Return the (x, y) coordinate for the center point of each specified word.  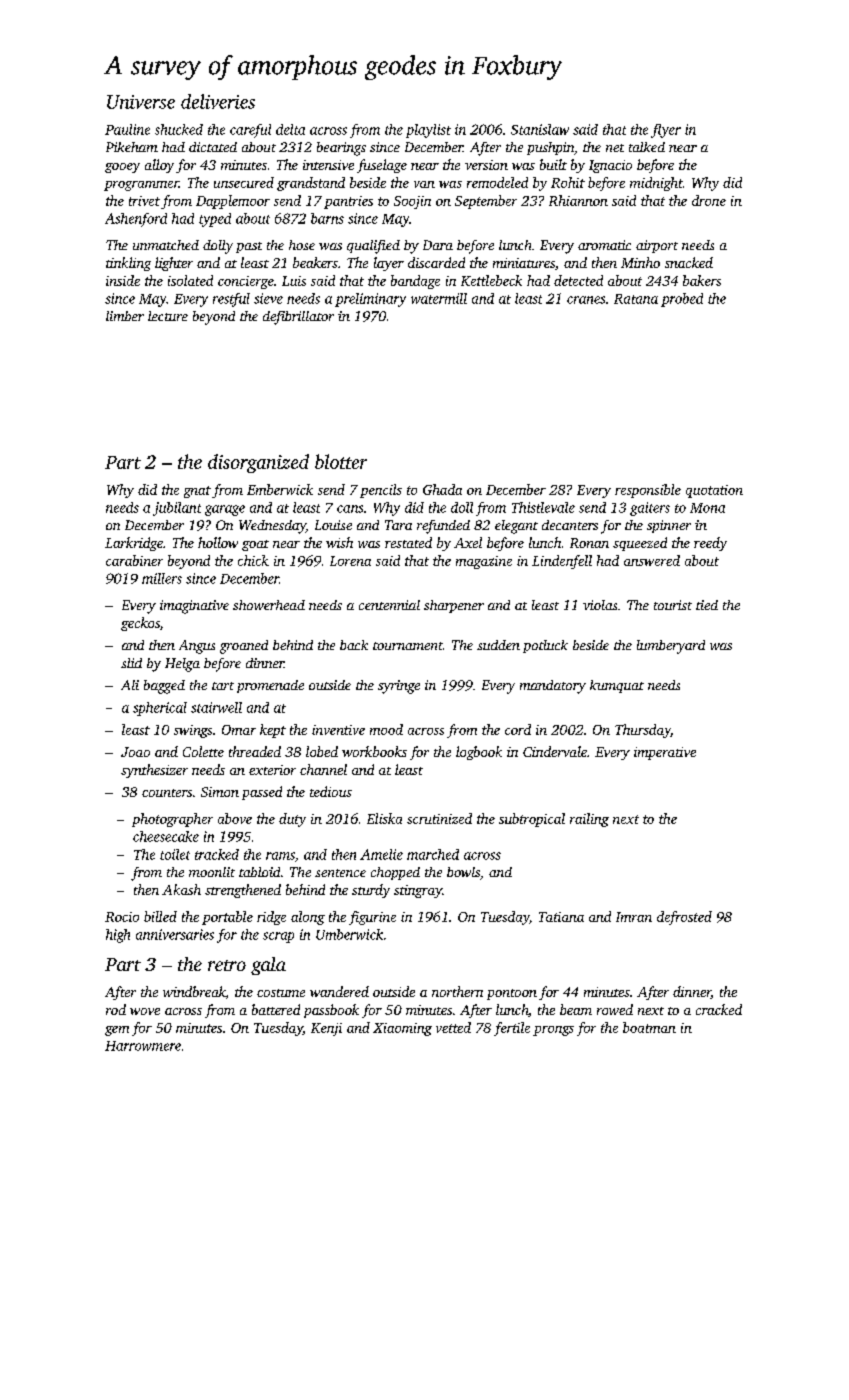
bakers (702, 280)
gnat (197, 492)
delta (290, 129)
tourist (673, 605)
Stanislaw (540, 129)
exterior (272, 770)
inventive (338, 730)
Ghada (442, 489)
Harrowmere (143, 1046)
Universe (141, 102)
